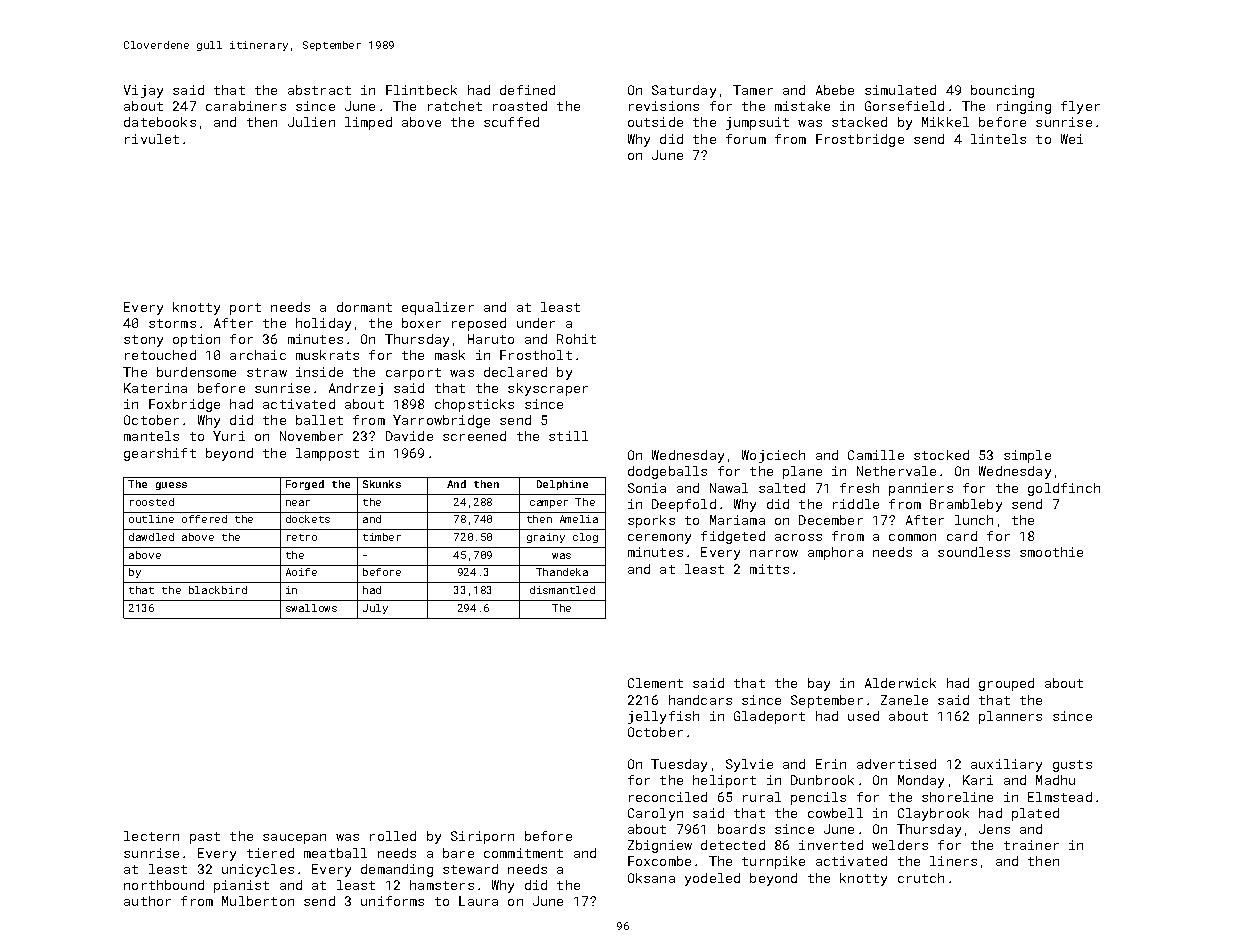  I want to click on bouncing, so click(1002, 91).
